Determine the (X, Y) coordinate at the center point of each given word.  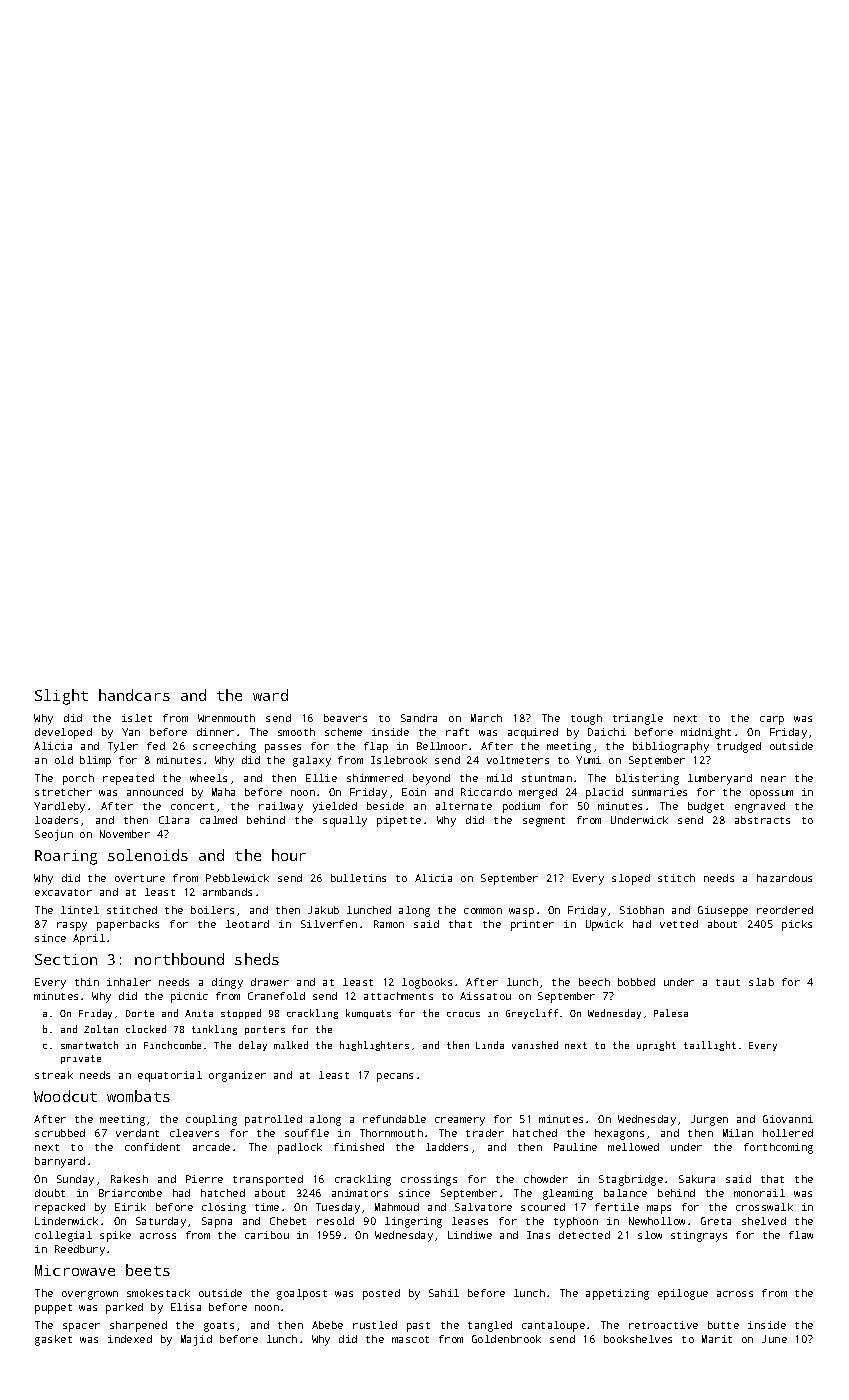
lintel (80, 910)
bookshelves (638, 1339)
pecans (395, 1077)
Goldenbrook (506, 1339)
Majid (196, 1340)
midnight (706, 733)
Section (66, 959)
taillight (710, 1046)
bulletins (358, 878)
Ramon (389, 924)
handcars (134, 695)
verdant (137, 1133)
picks (797, 925)
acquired (533, 733)
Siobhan (642, 910)
